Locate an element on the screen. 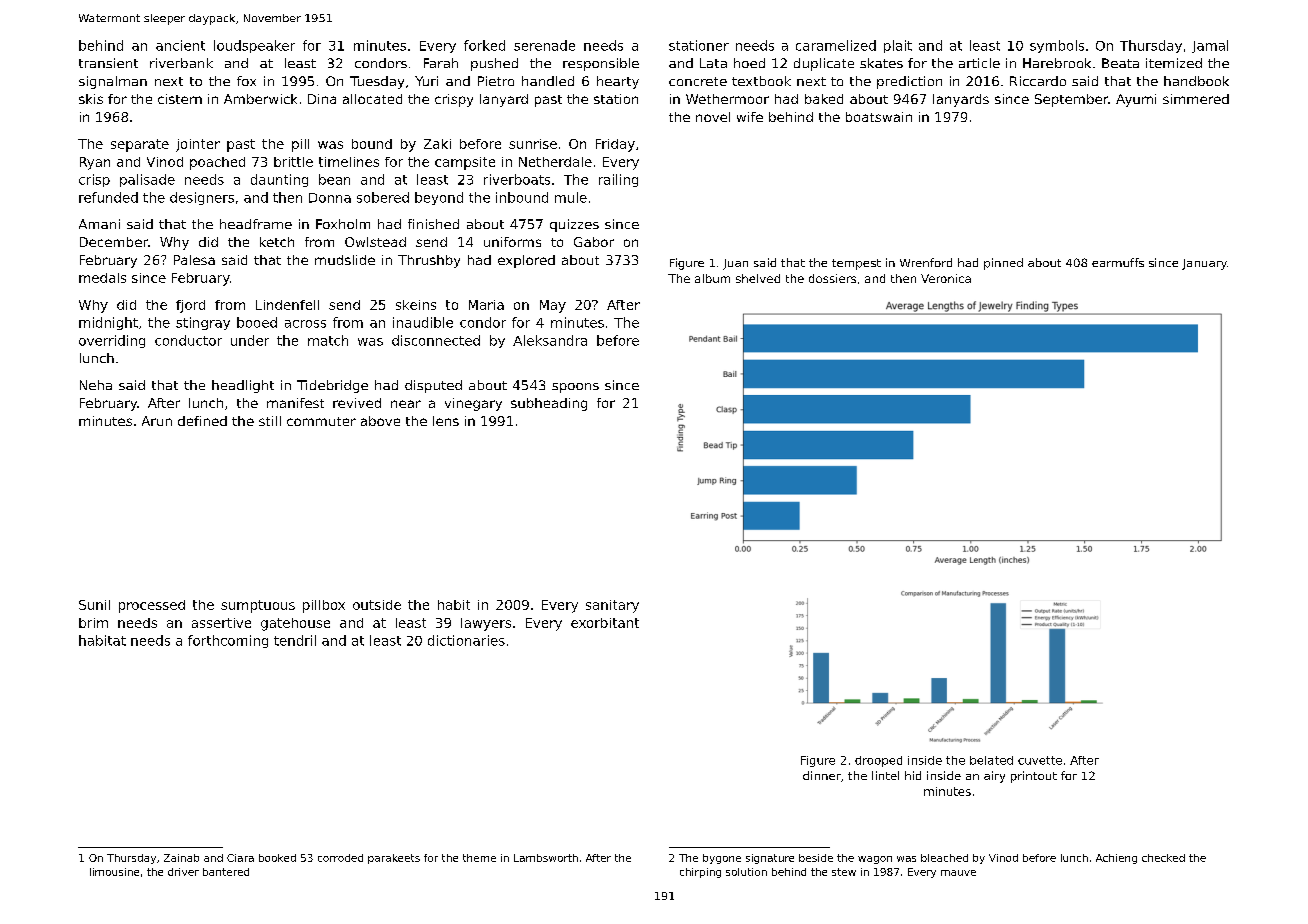 This screenshot has height=924, width=1308. Zainab is located at coordinates (181, 858).
